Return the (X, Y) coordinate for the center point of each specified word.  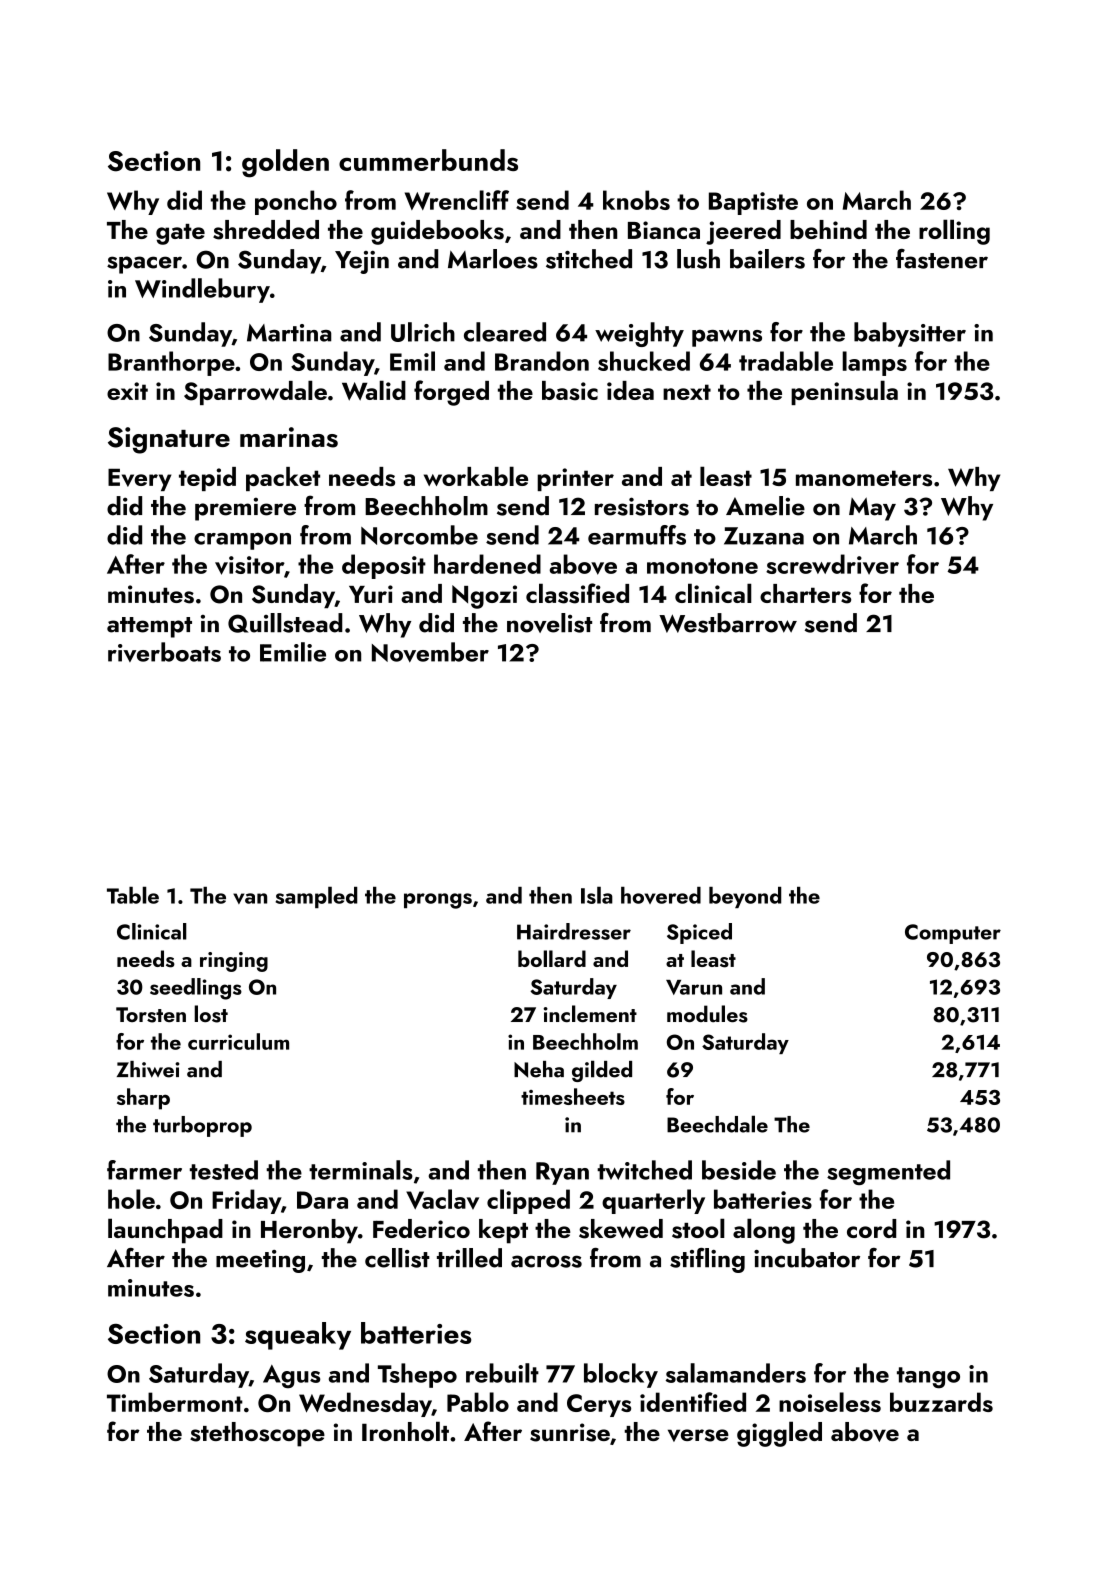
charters (805, 594)
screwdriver (832, 564)
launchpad (165, 1231)
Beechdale (717, 1124)
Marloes (493, 259)
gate (180, 234)
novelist (549, 623)
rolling (954, 232)
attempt (149, 627)
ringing (234, 962)
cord (871, 1228)
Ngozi (484, 597)
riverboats (164, 652)
